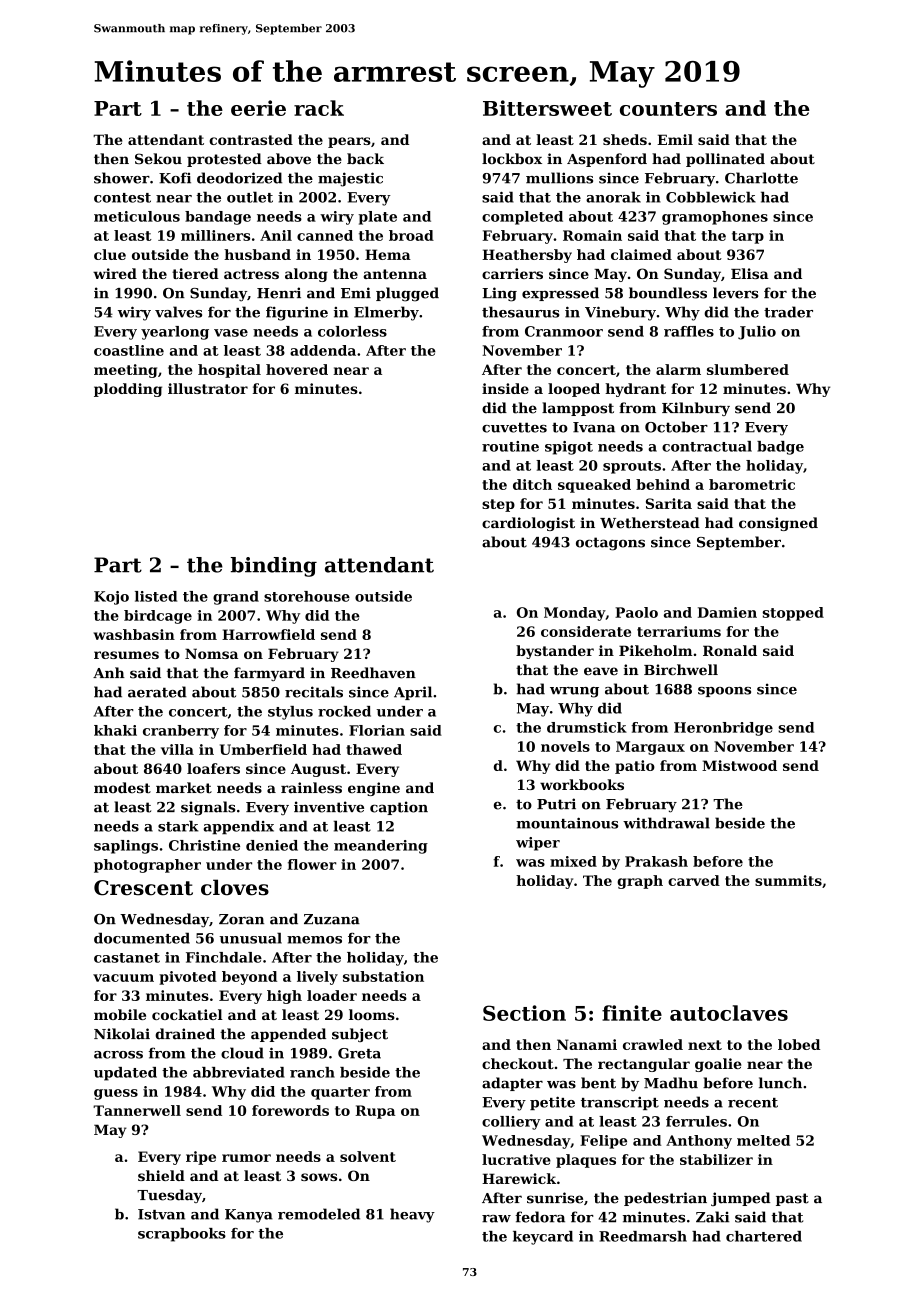 The image size is (924, 1308). I want to click on protested, so click(224, 160).
